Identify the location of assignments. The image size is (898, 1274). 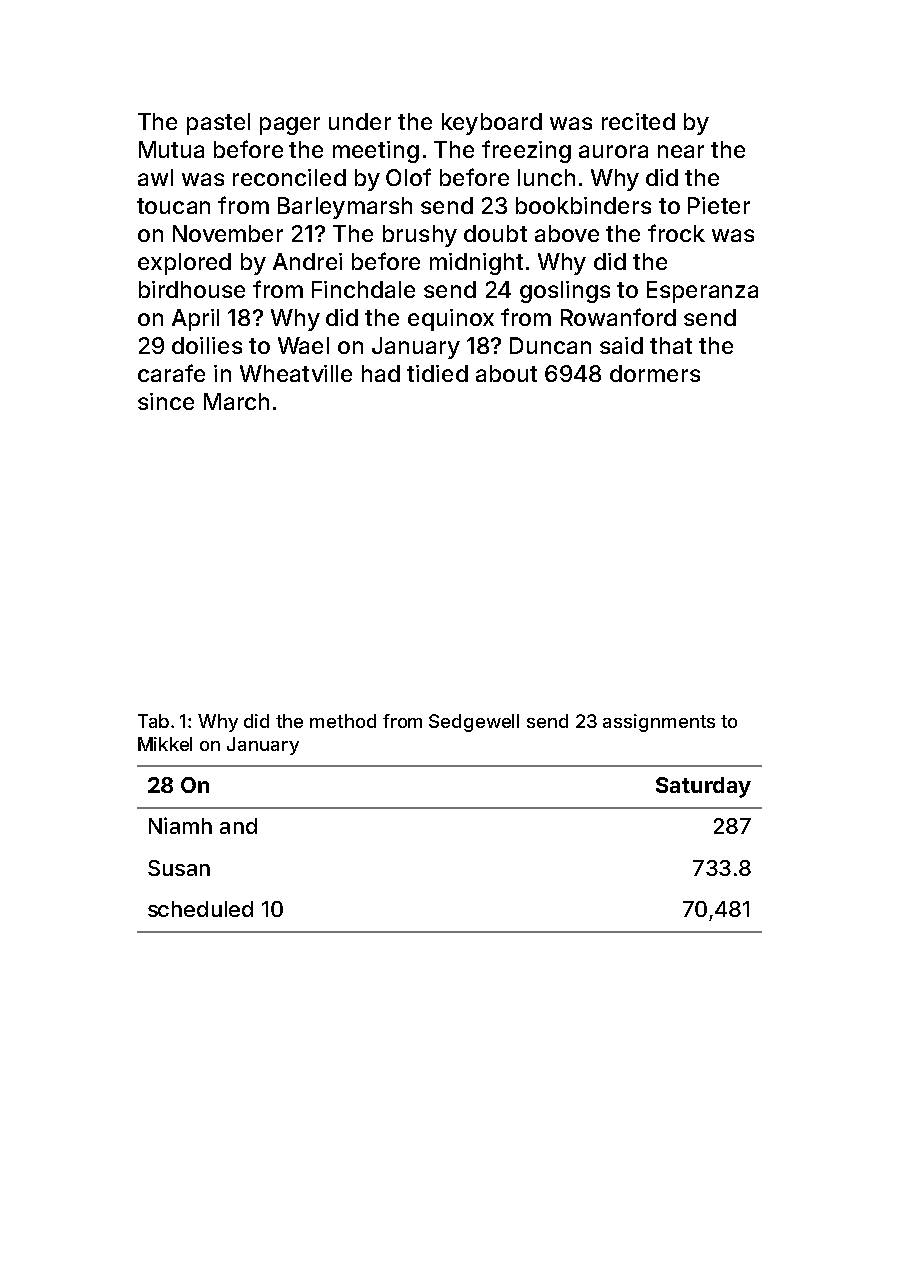
(659, 723).
